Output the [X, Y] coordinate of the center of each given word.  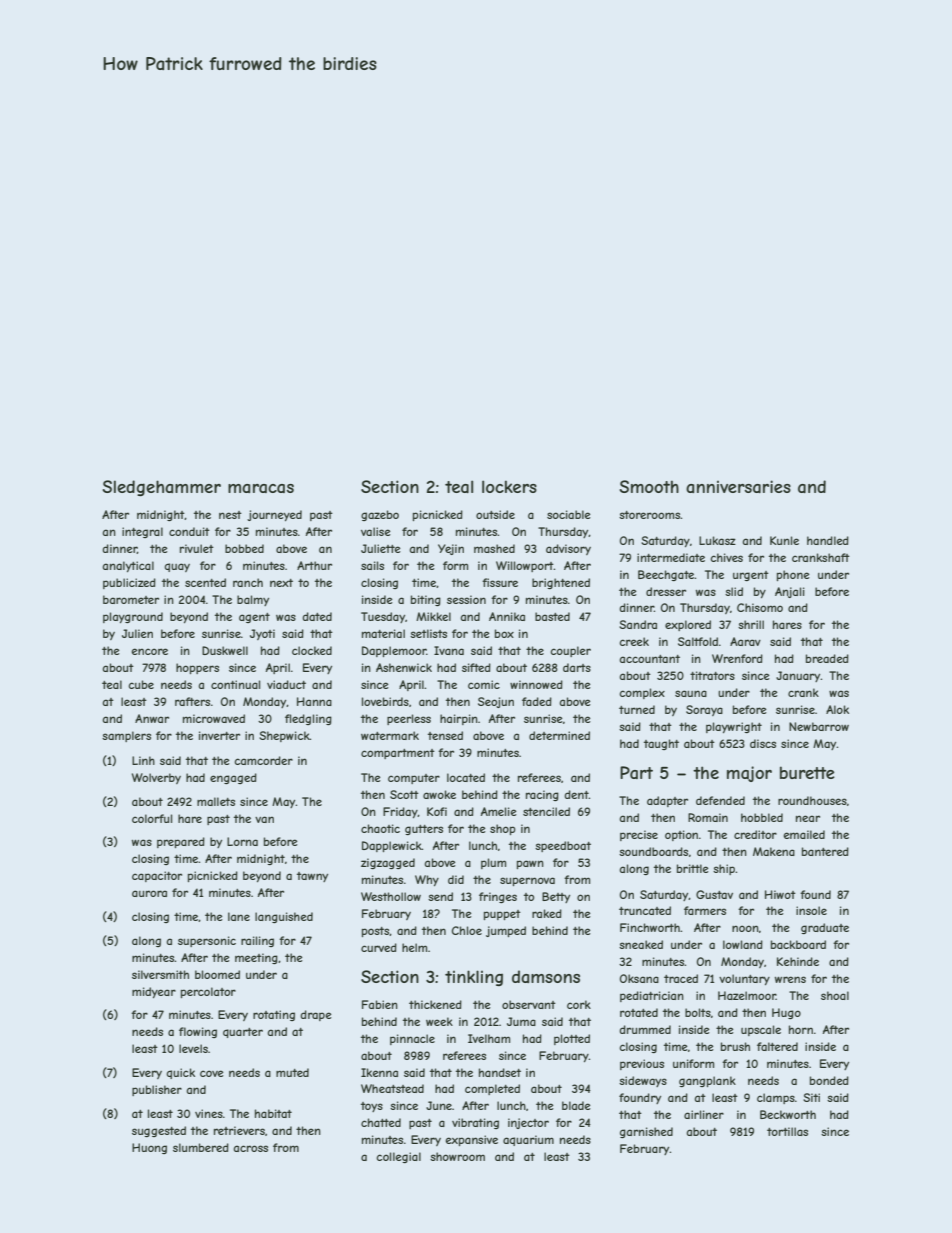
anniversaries [738, 486]
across [250, 1148]
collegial [398, 1157]
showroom [457, 1156]
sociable [568, 514]
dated [317, 616]
